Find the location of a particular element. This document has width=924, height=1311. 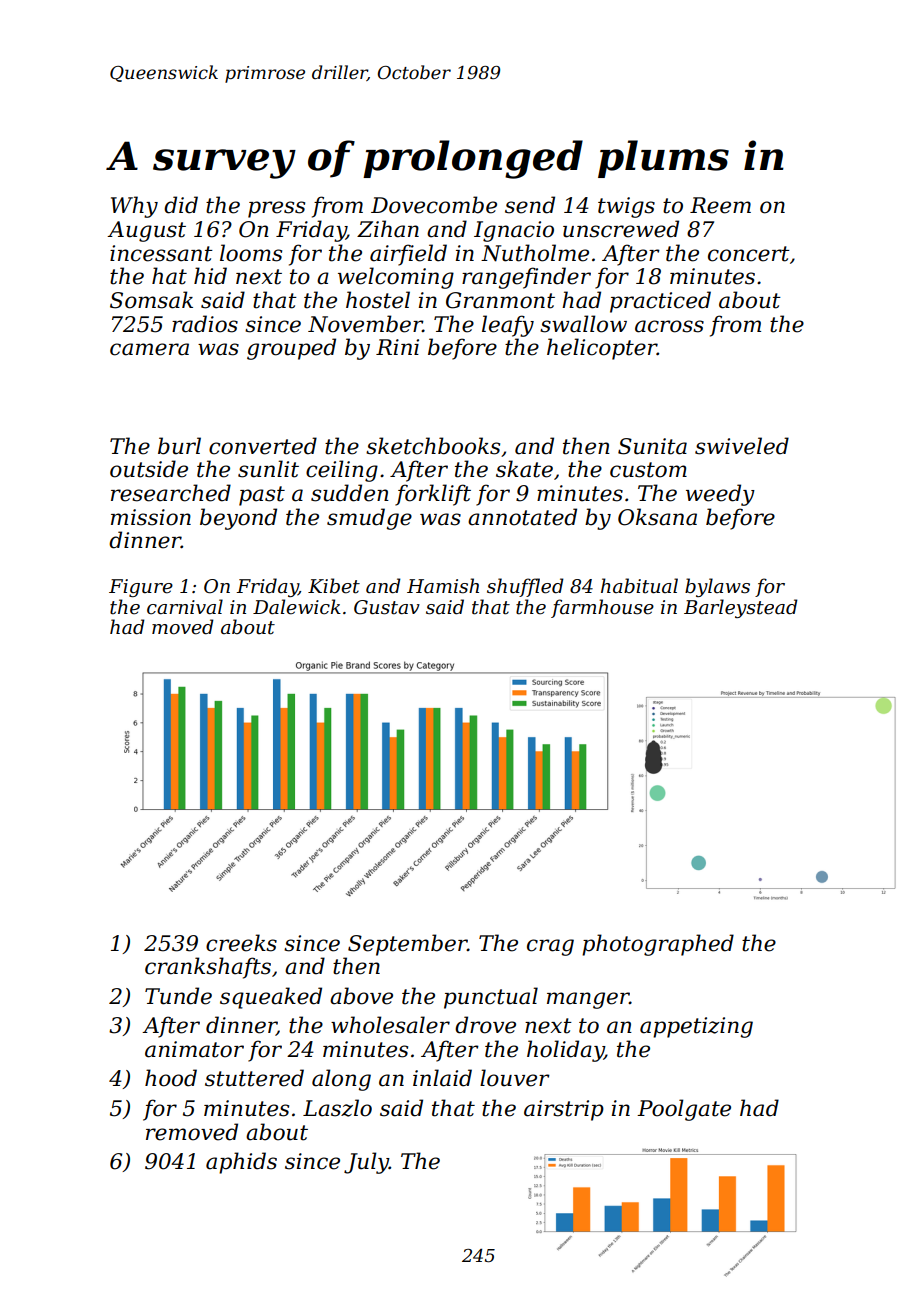

above is located at coordinates (361, 996).
